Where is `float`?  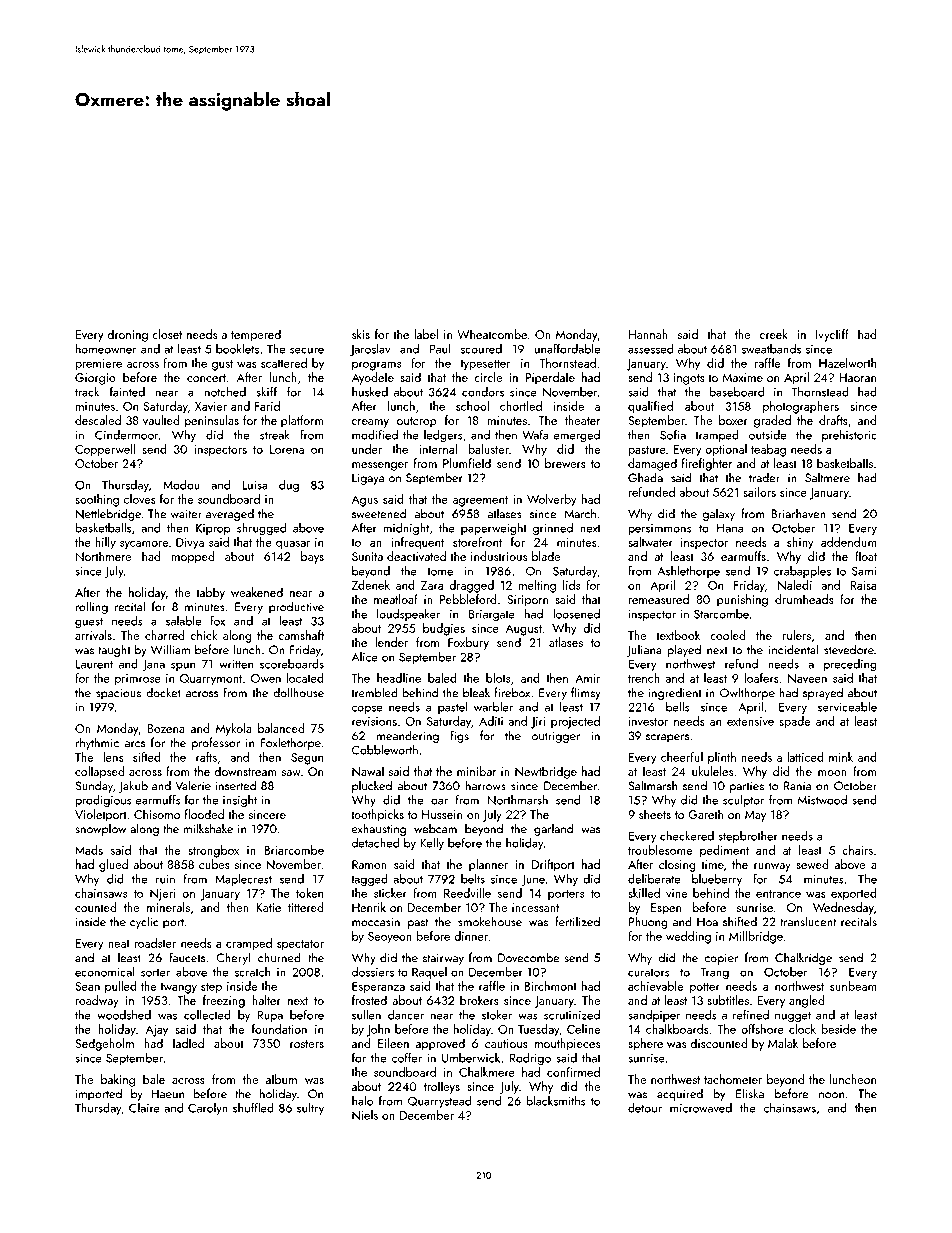
float is located at coordinates (866, 556).
